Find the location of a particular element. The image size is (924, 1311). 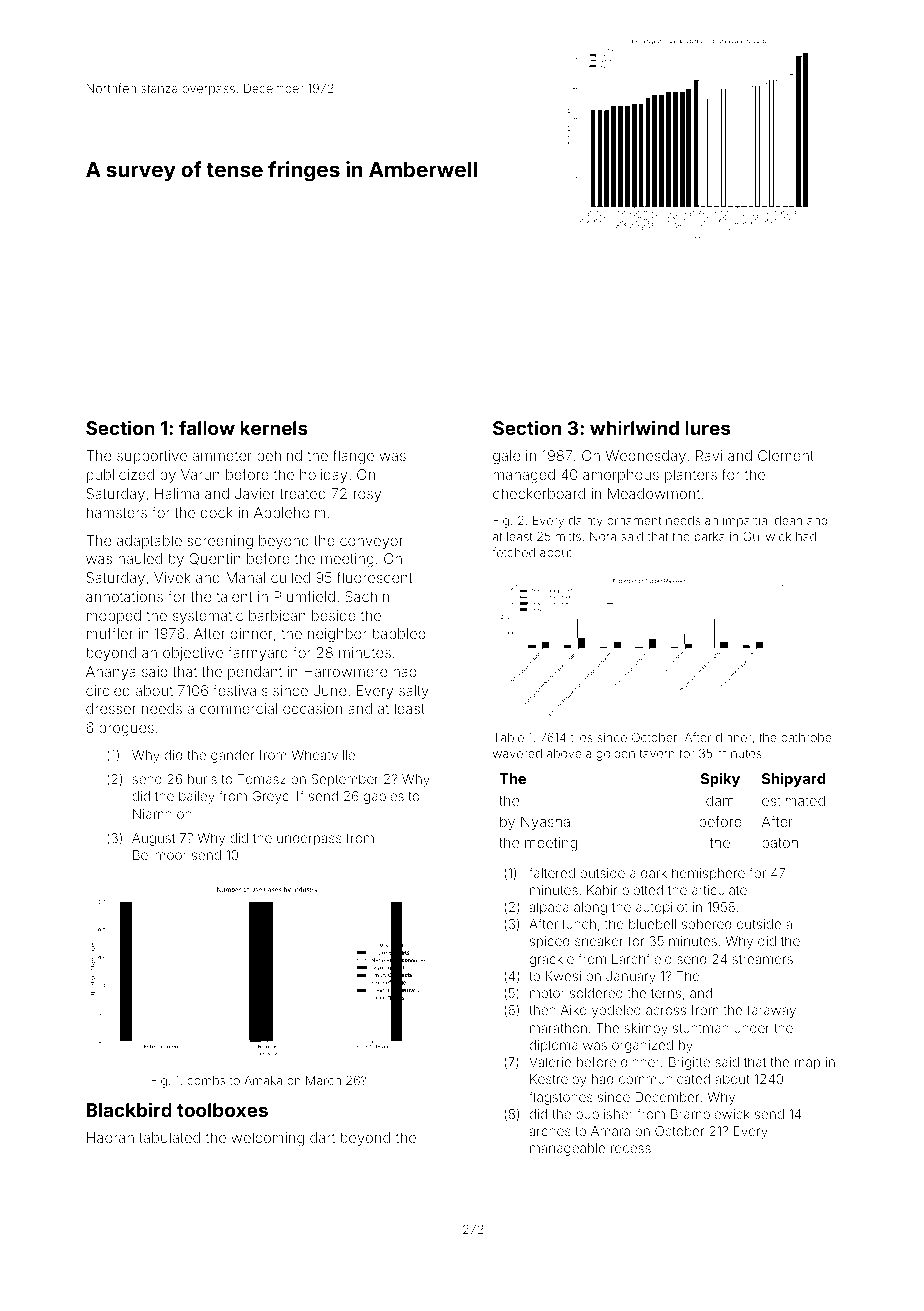

flagstones is located at coordinates (561, 1098).
